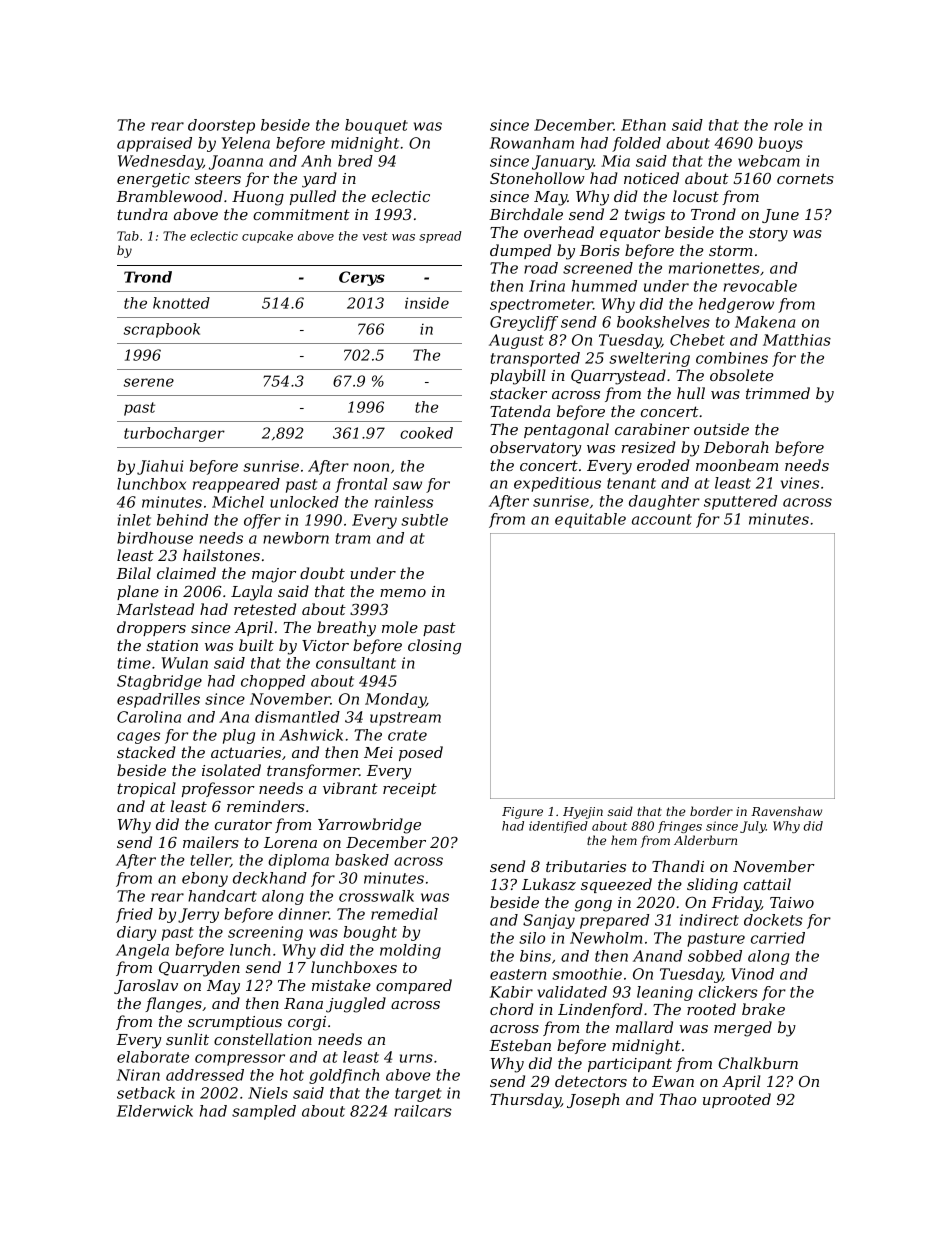 This page has width=952, height=1233. I want to click on mallard, so click(644, 1027).
